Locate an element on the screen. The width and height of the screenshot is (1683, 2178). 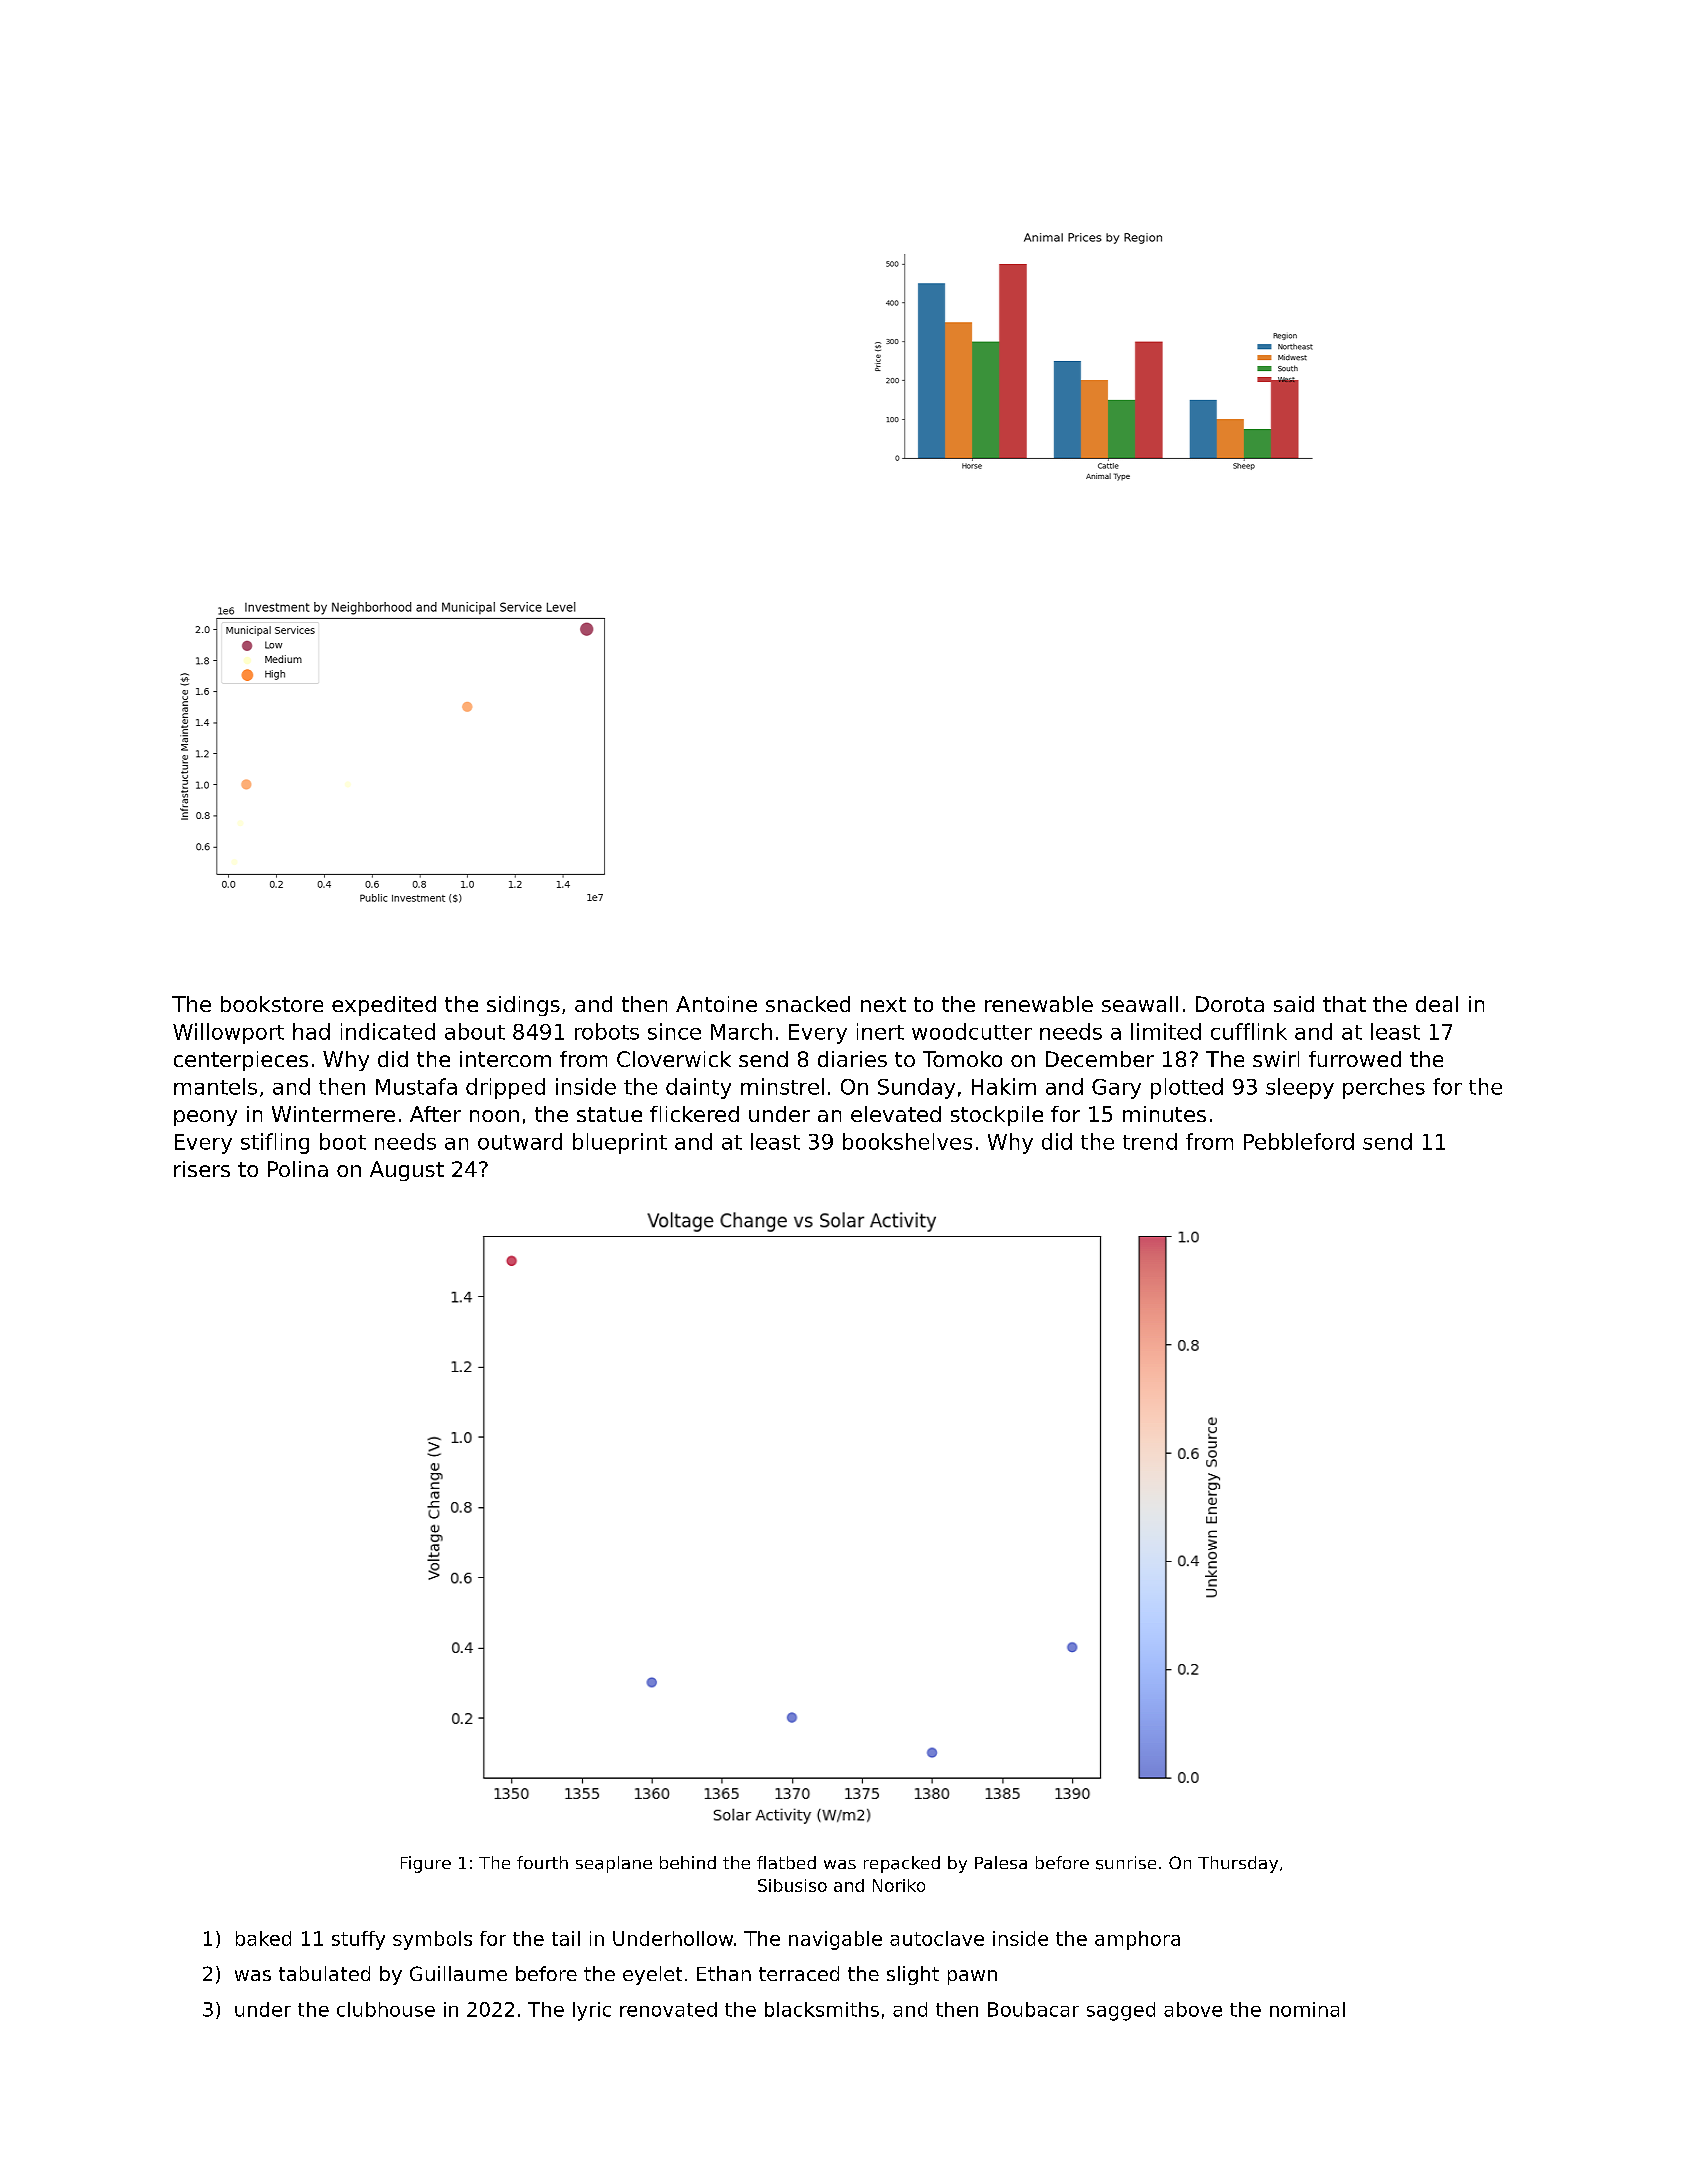
repacked is located at coordinates (902, 1864).
